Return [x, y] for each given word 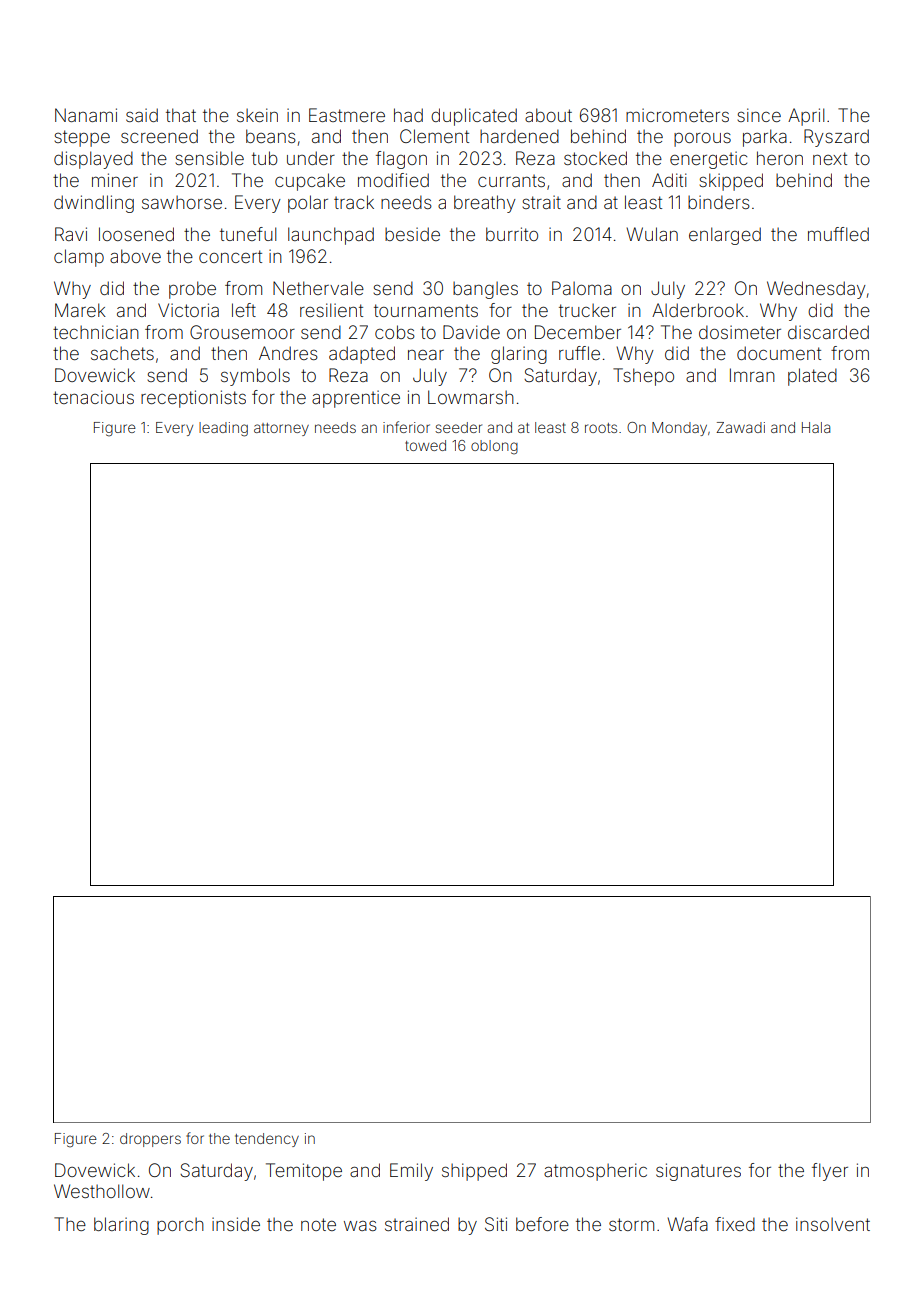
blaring [121, 1226]
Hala [816, 427]
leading [223, 429]
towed [425, 445]
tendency [267, 1140]
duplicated [474, 117]
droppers [150, 1140]
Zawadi [740, 427]
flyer [830, 1172]
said [142, 115]
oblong [494, 447]
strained [417, 1224]
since [759, 115]
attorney [281, 429]
